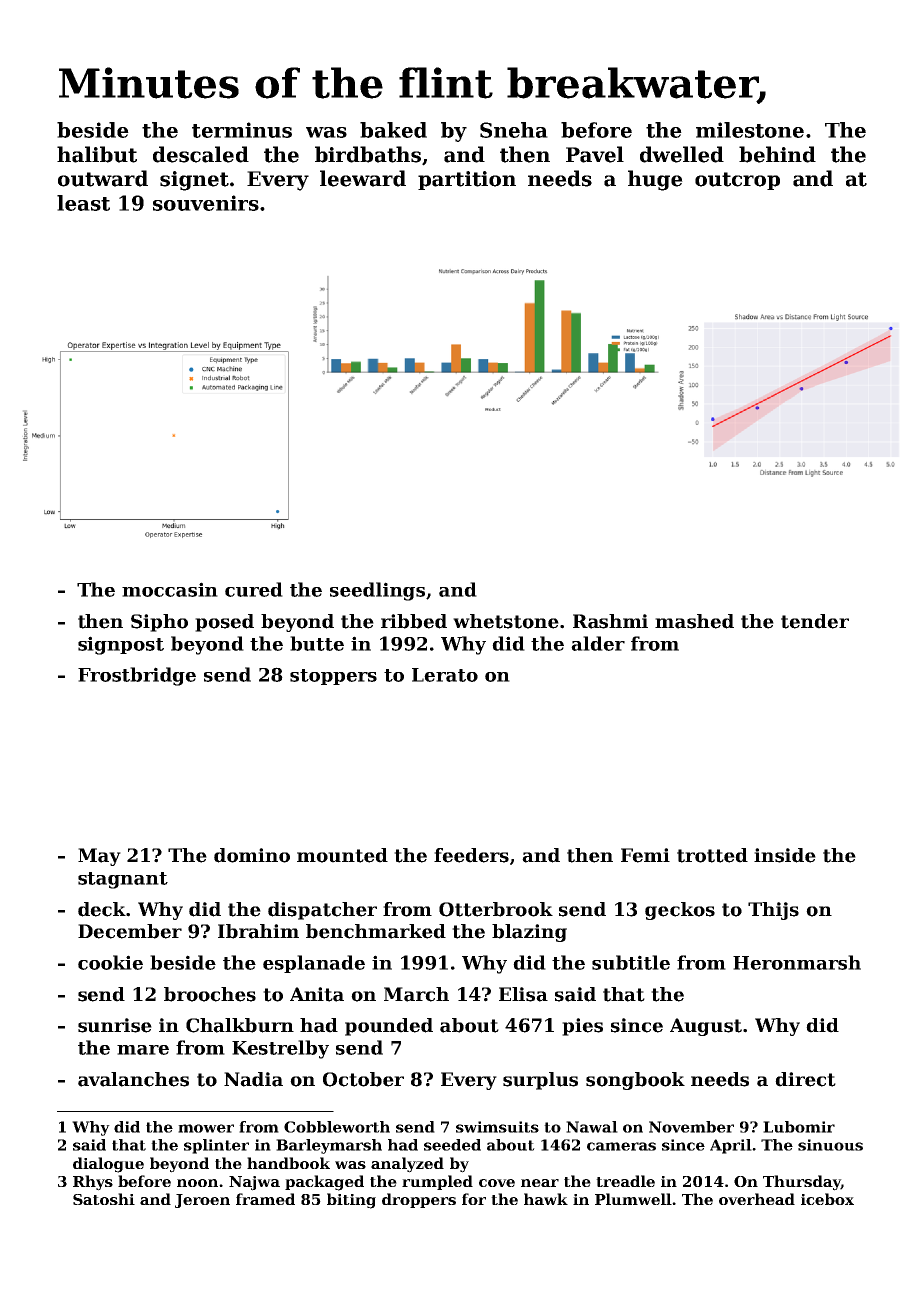 The height and width of the page is (1314, 924). I want to click on sunrise, so click(115, 1025).
